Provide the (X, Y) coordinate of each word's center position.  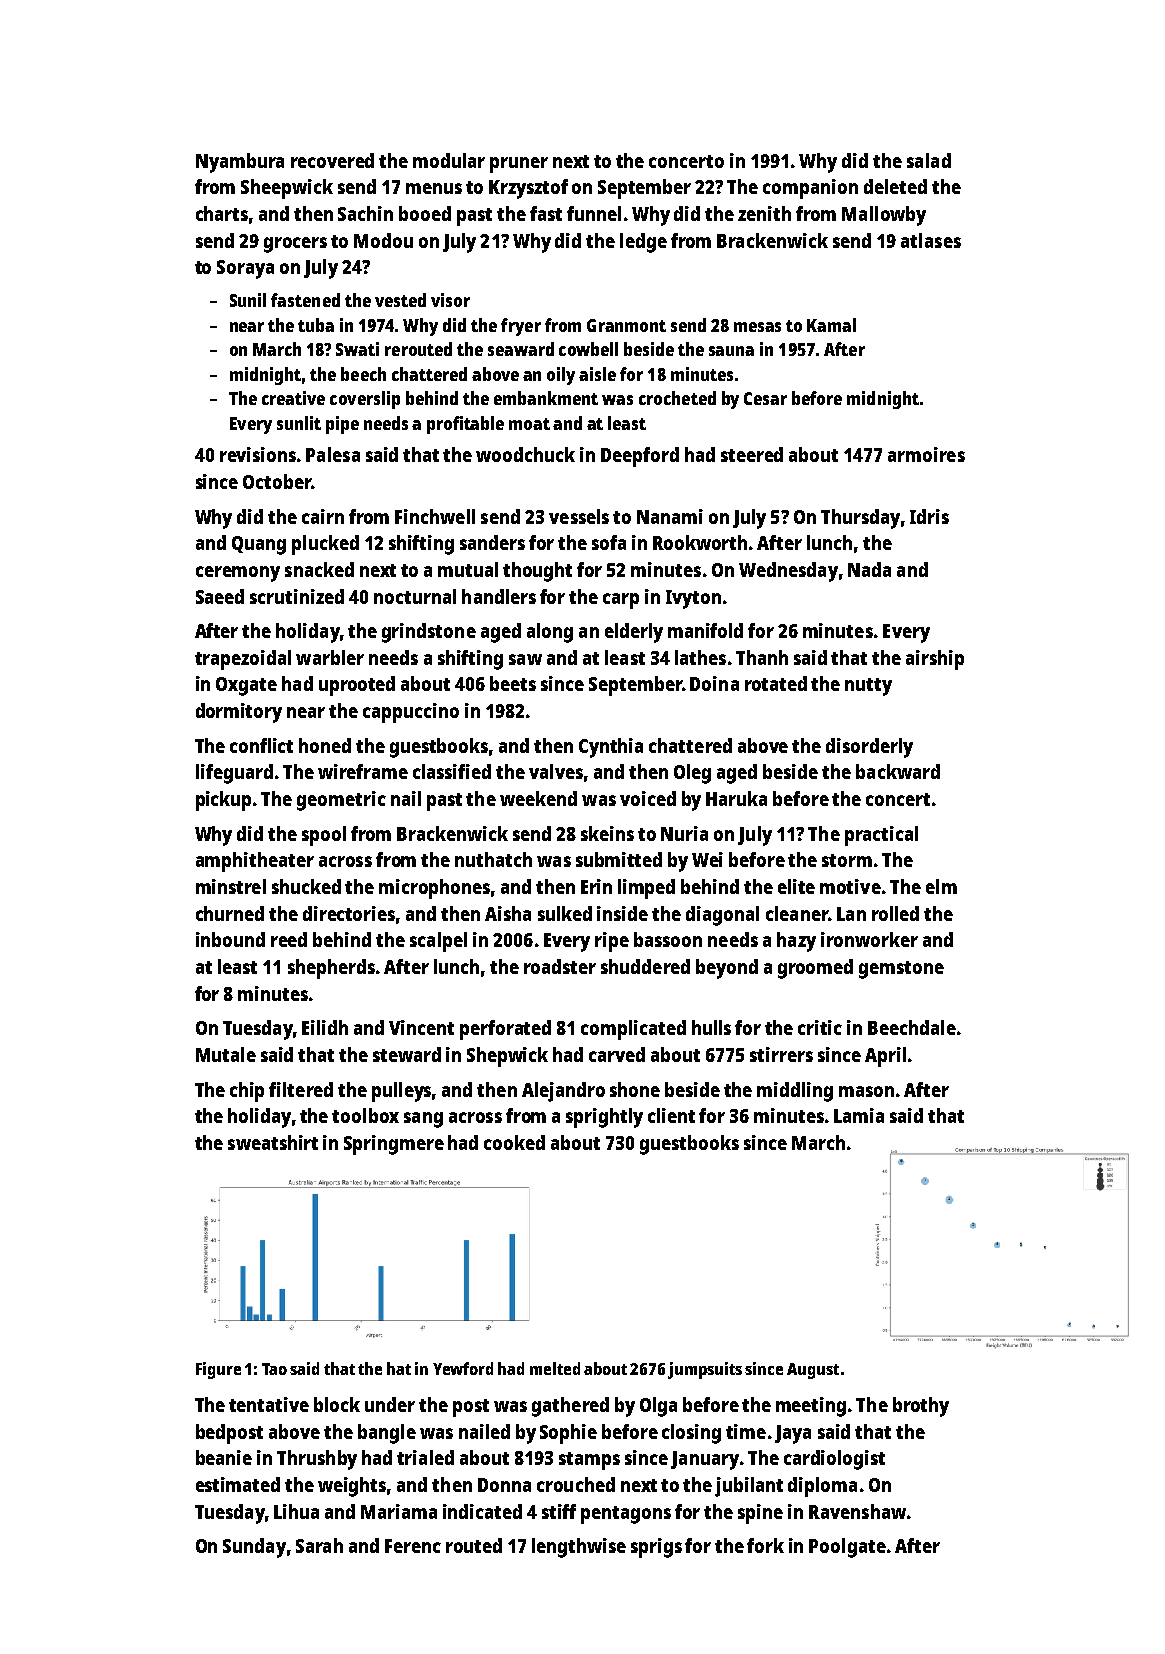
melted (555, 1368)
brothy (921, 1407)
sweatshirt (273, 1142)
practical (881, 836)
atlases (931, 240)
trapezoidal (243, 660)
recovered (332, 160)
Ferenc (413, 1546)
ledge (643, 243)
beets (513, 683)
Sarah (319, 1545)
